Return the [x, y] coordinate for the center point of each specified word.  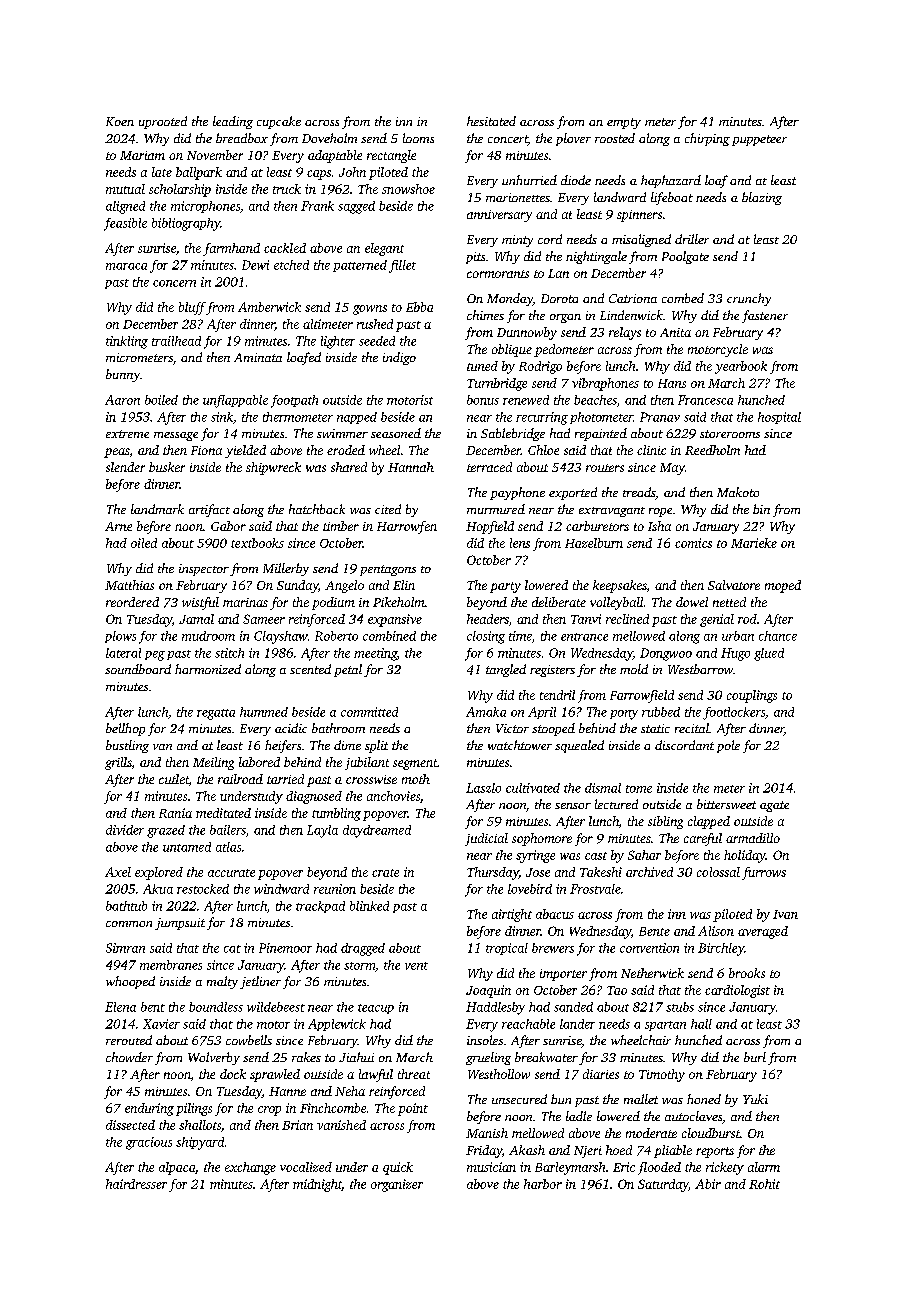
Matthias [129, 585]
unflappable [235, 401]
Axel [118, 872]
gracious [149, 1143]
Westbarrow [700, 669]
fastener [765, 316]
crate [385, 873]
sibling [665, 822]
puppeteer [759, 140]
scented [310, 669]
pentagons [388, 570]
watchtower [520, 745]
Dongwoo [666, 654]
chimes [485, 315]
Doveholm [329, 138]
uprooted [163, 122]
